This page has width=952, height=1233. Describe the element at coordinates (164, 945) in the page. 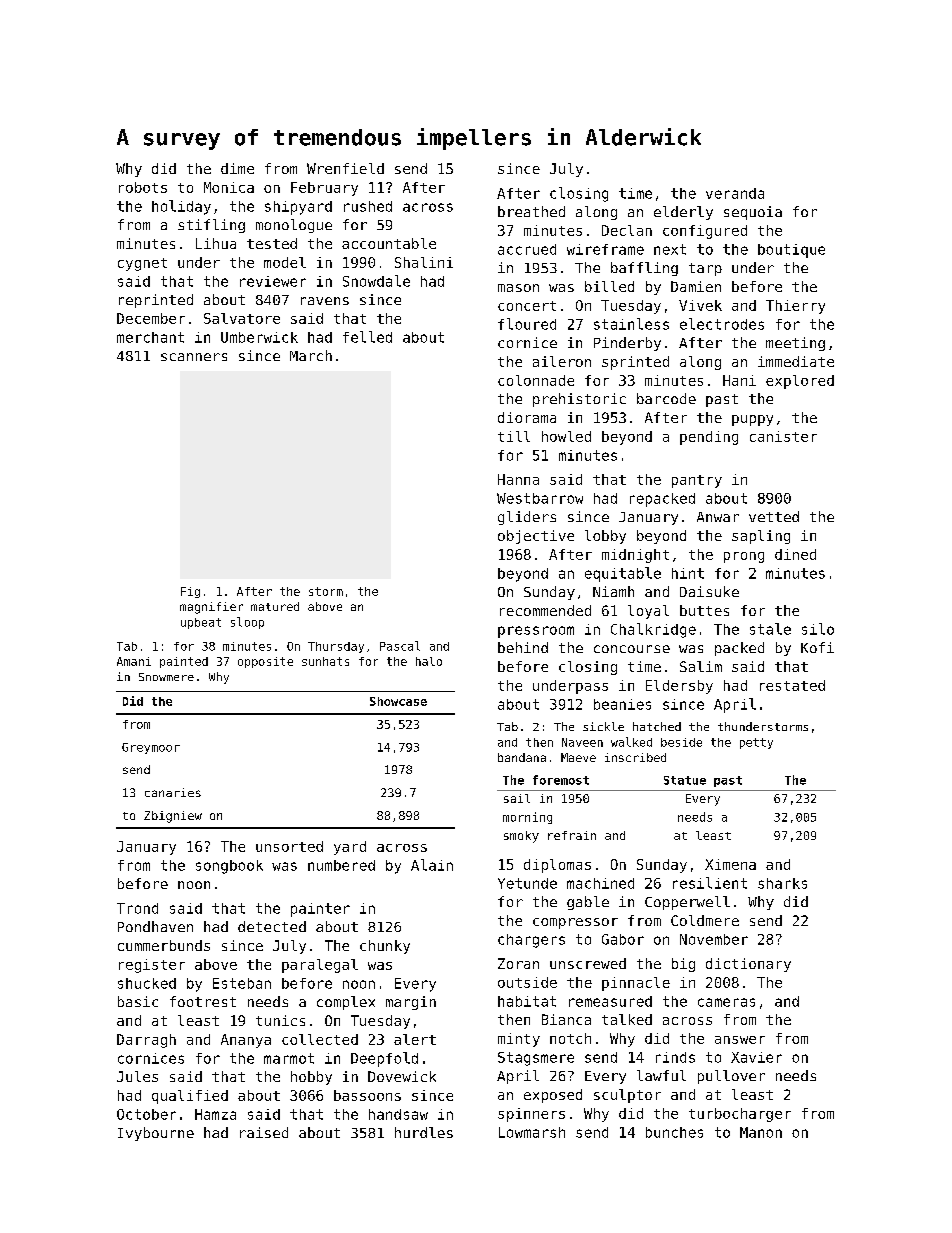

I see `cummerbunds` at that location.
